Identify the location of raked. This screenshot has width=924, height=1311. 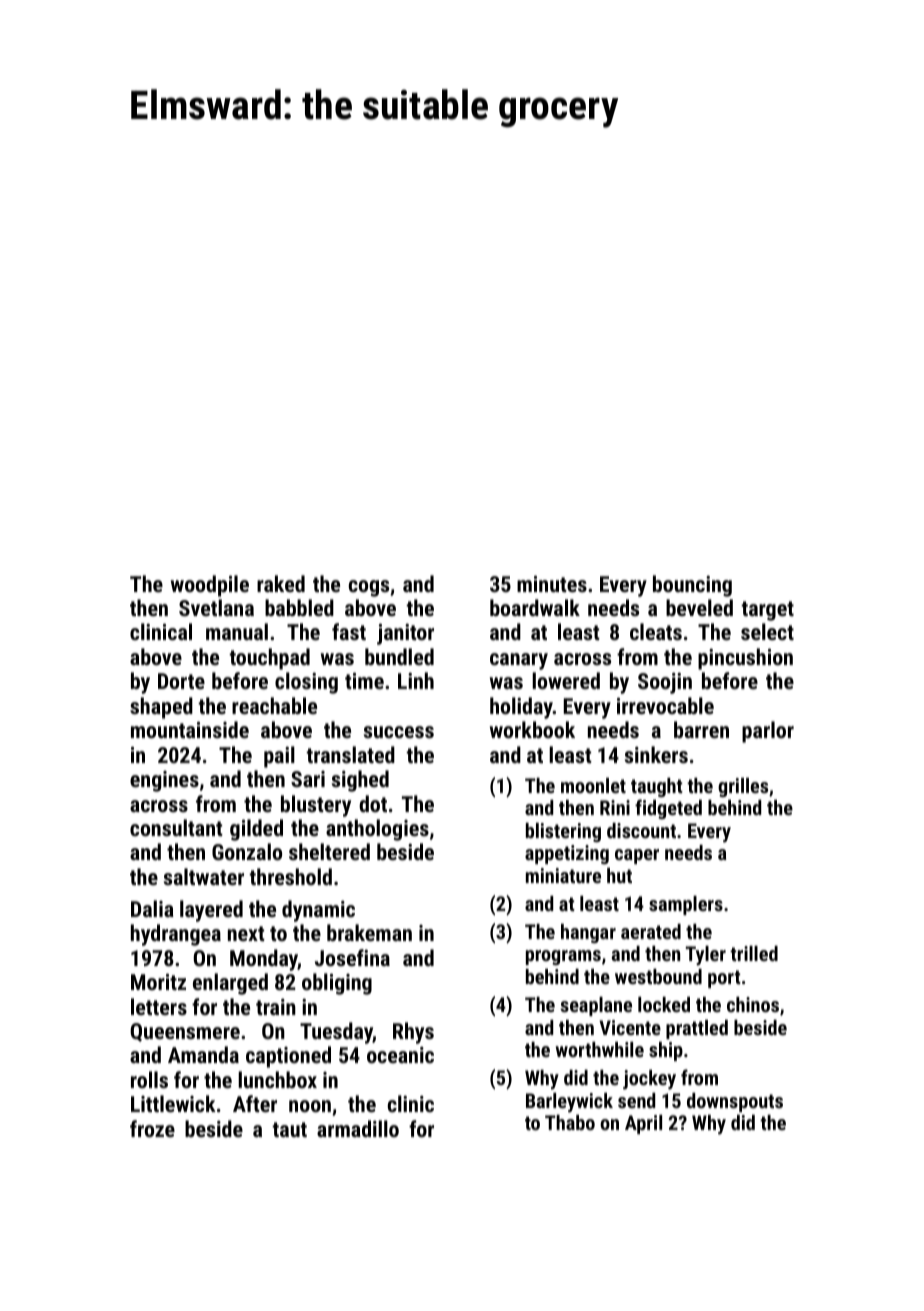
(281, 583).
